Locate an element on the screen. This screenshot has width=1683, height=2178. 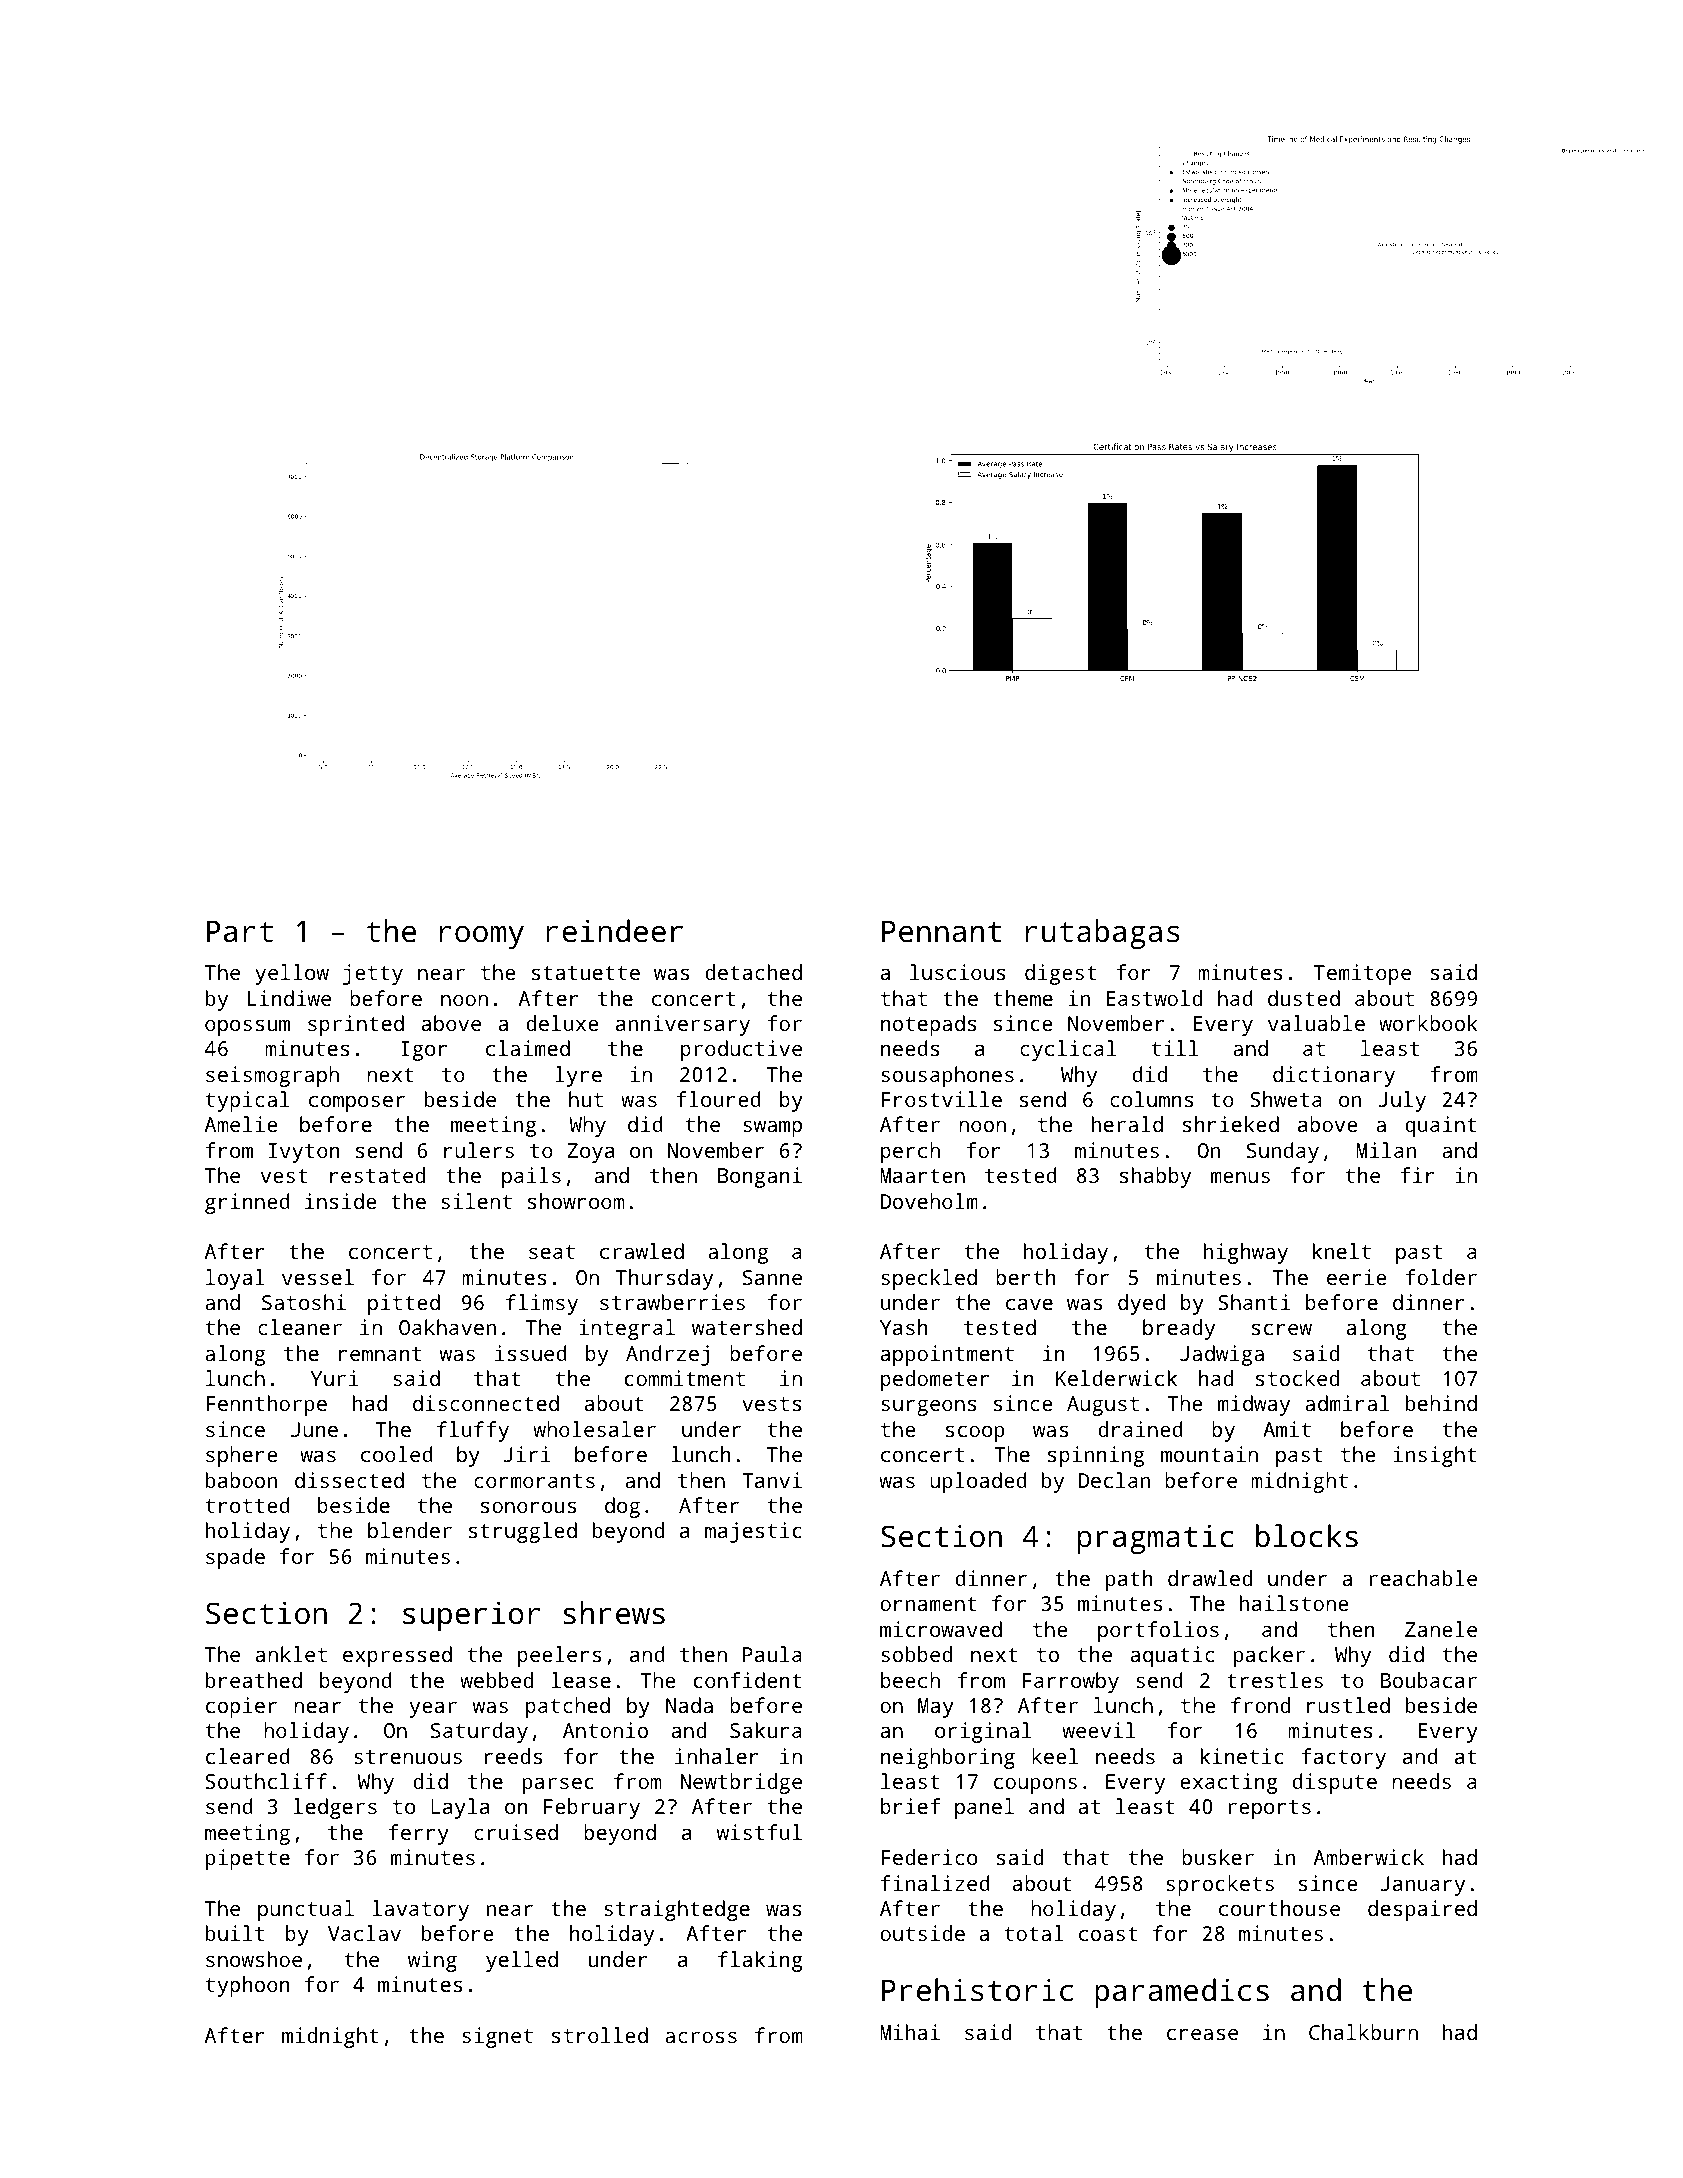
flimsy is located at coordinates (542, 1304).
